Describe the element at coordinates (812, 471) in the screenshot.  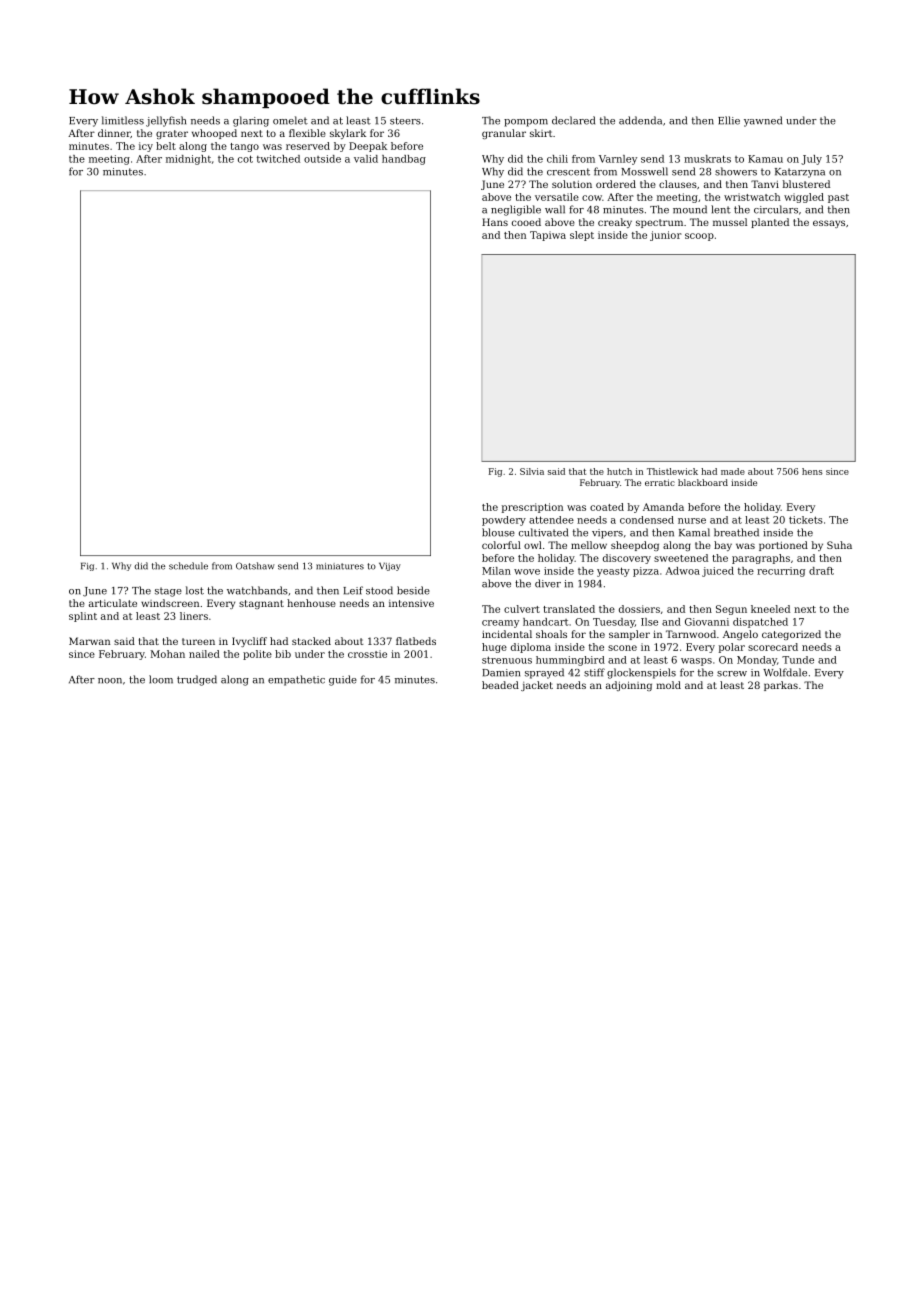
I see `hens` at that location.
